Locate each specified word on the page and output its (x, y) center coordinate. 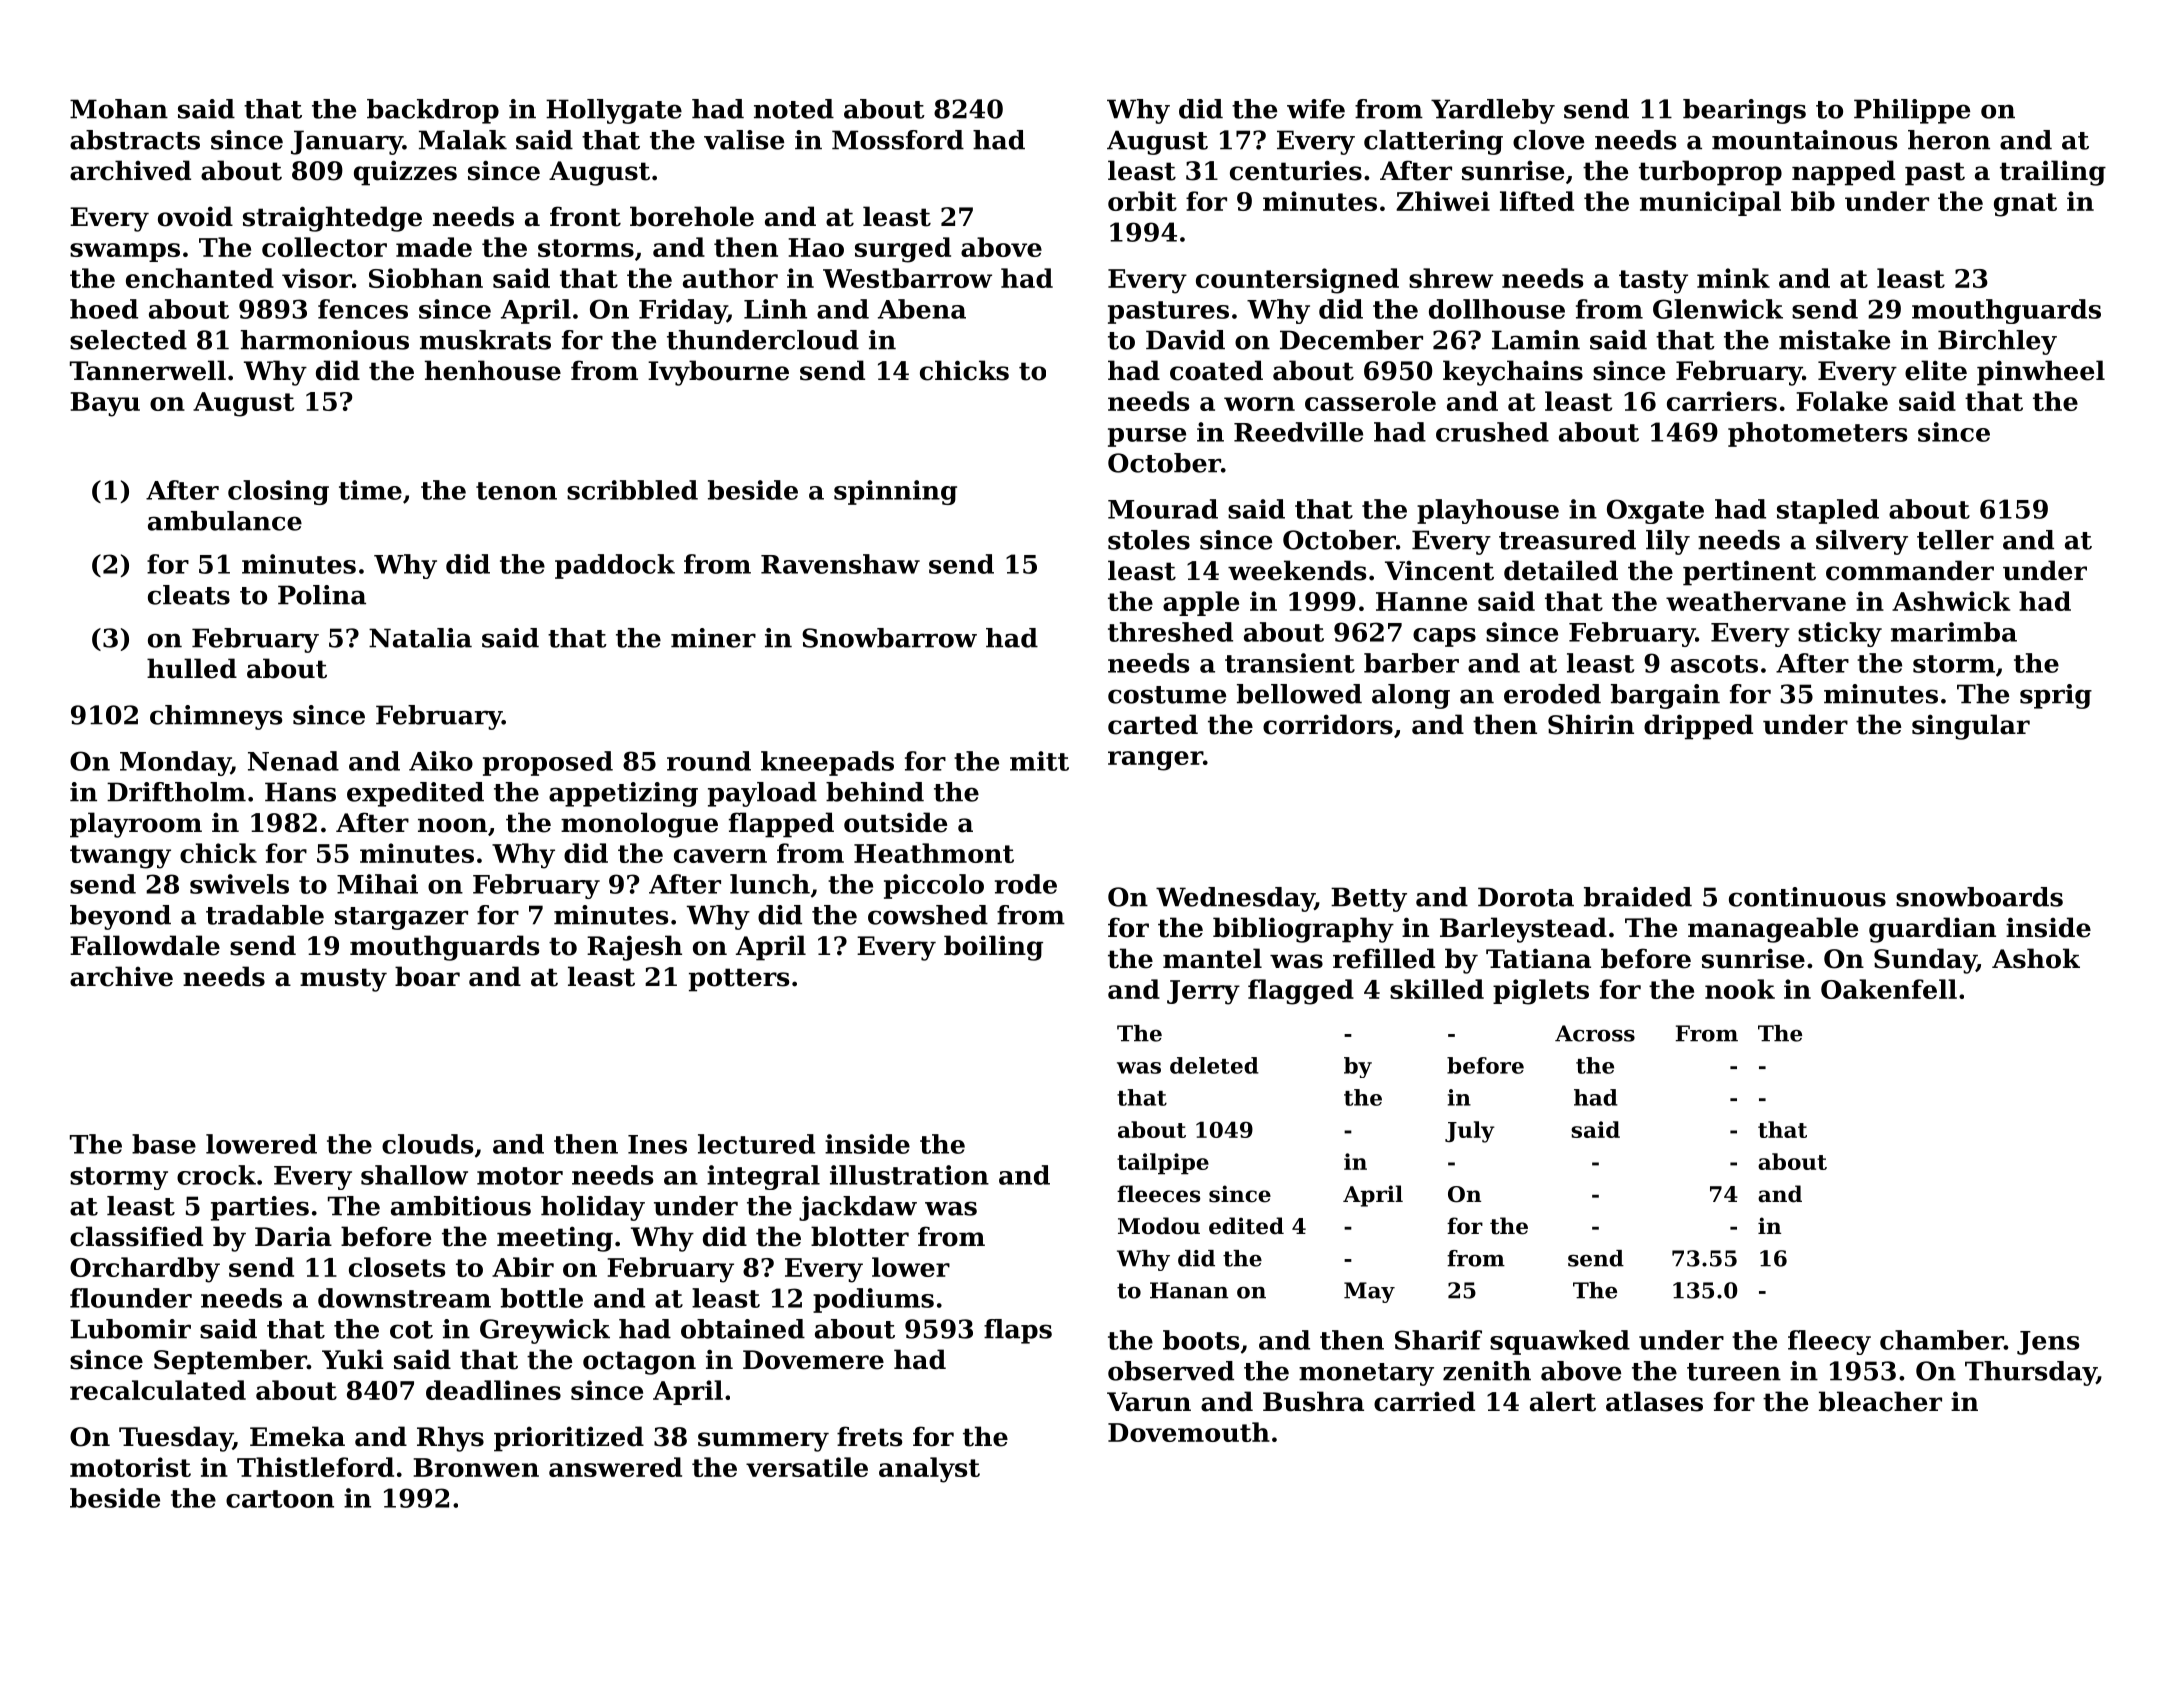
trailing (2053, 173)
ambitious (461, 1206)
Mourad (1163, 509)
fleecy (1829, 1342)
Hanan (1189, 1290)
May (1369, 1292)
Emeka (297, 1436)
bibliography (1303, 930)
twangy (120, 857)
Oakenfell (1889, 989)
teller (1955, 540)
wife (1316, 109)
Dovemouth (1189, 1432)
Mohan (119, 109)
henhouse (493, 370)
